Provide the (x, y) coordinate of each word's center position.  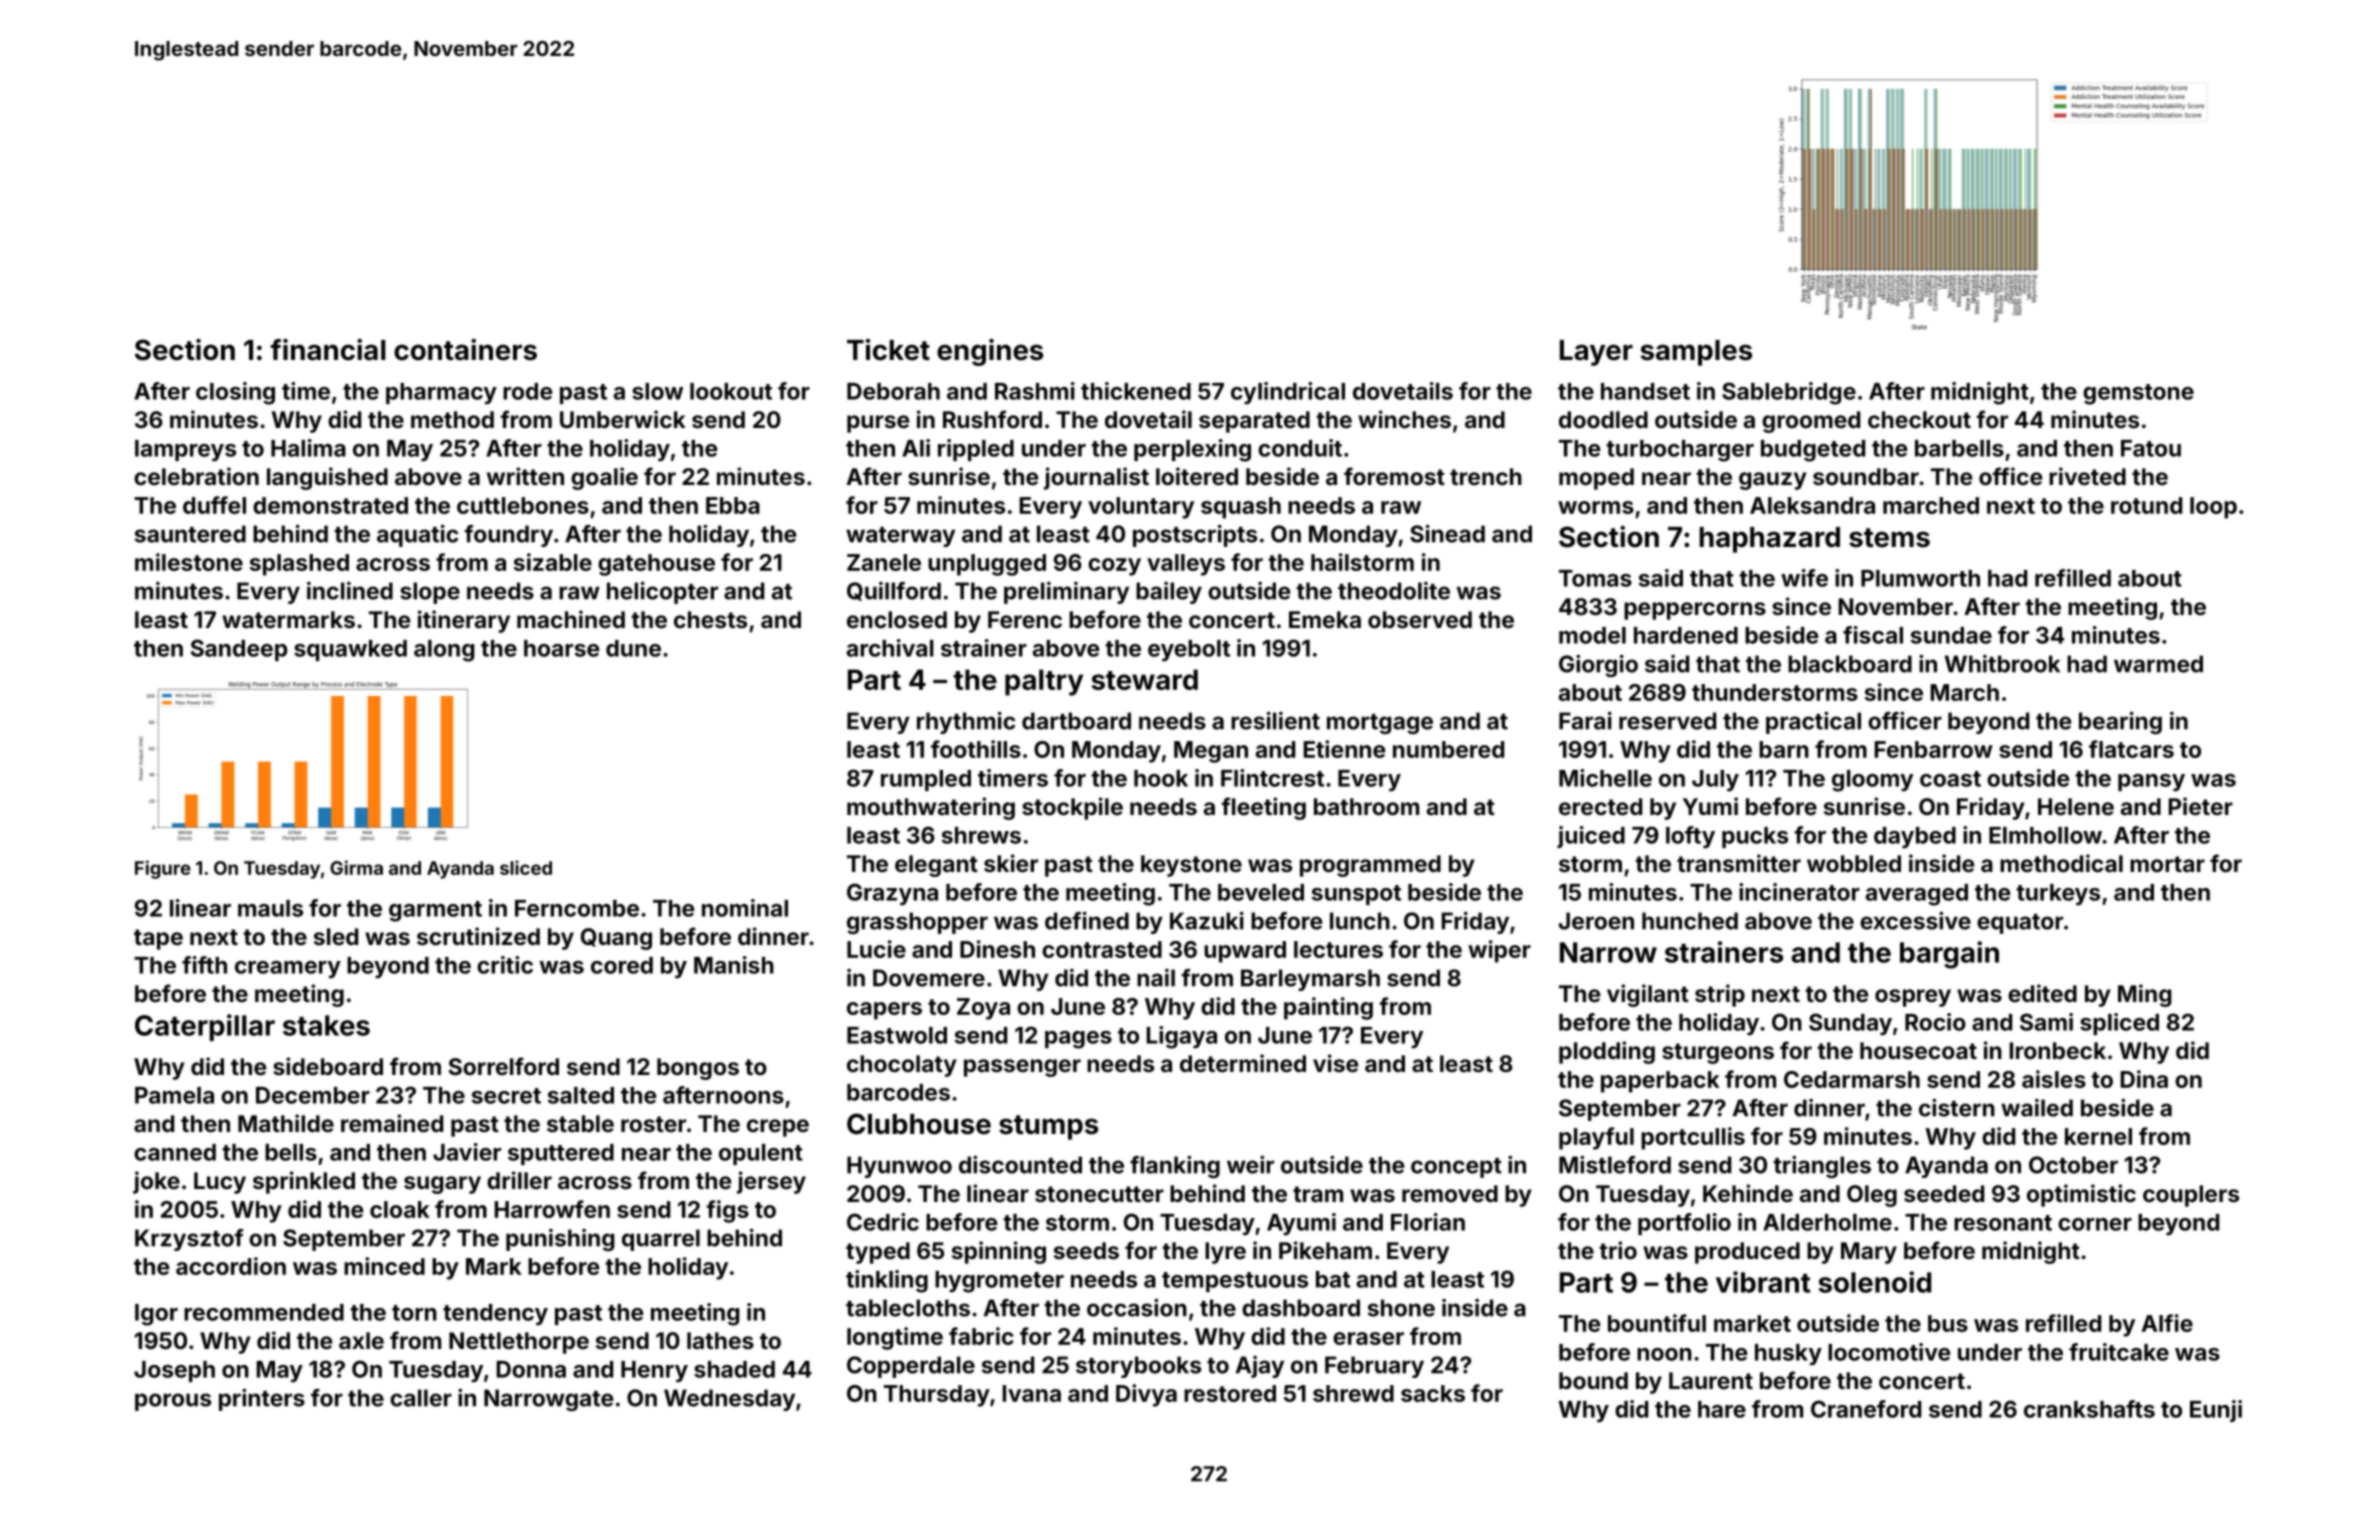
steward (1145, 679)
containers (465, 350)
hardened (1686, 635)
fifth (204, 965)
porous (173, 1402)
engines (990, 352)
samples (1696, 353)
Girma (356, 867)
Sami (2046, 1022)
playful (1596, 1138)
